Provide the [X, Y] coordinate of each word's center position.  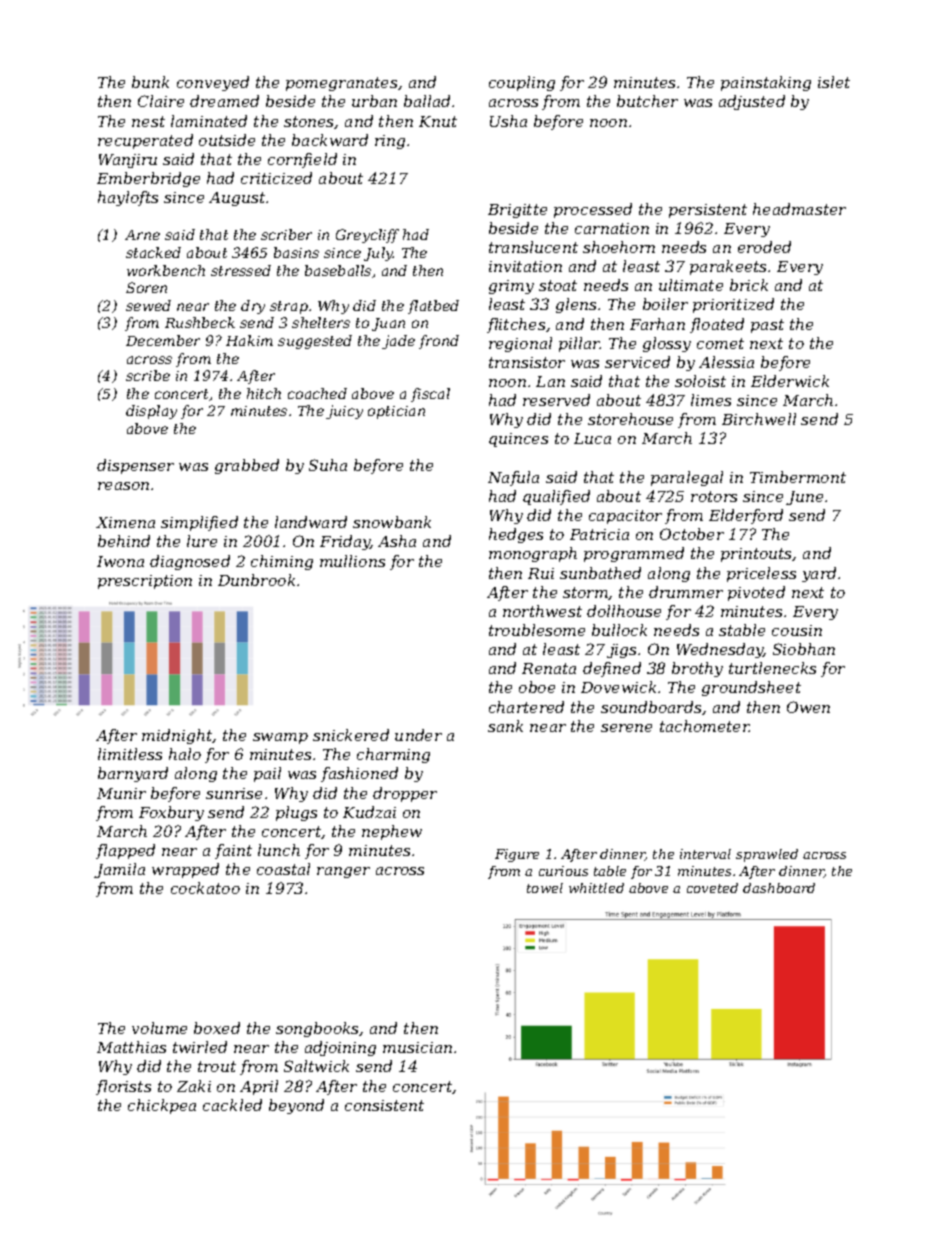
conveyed [213, 83]
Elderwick [790, 381]
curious [563, 871]
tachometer [705, 726]
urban [374, 101]
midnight [177, 736]
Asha [397, 541]
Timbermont [798, 477]
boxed [217, 1028]
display [151, 412]
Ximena [125, 522]
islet [834, 82]
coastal [283, 869]
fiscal [430, 395]
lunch [279, 850]
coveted [712, 888]
